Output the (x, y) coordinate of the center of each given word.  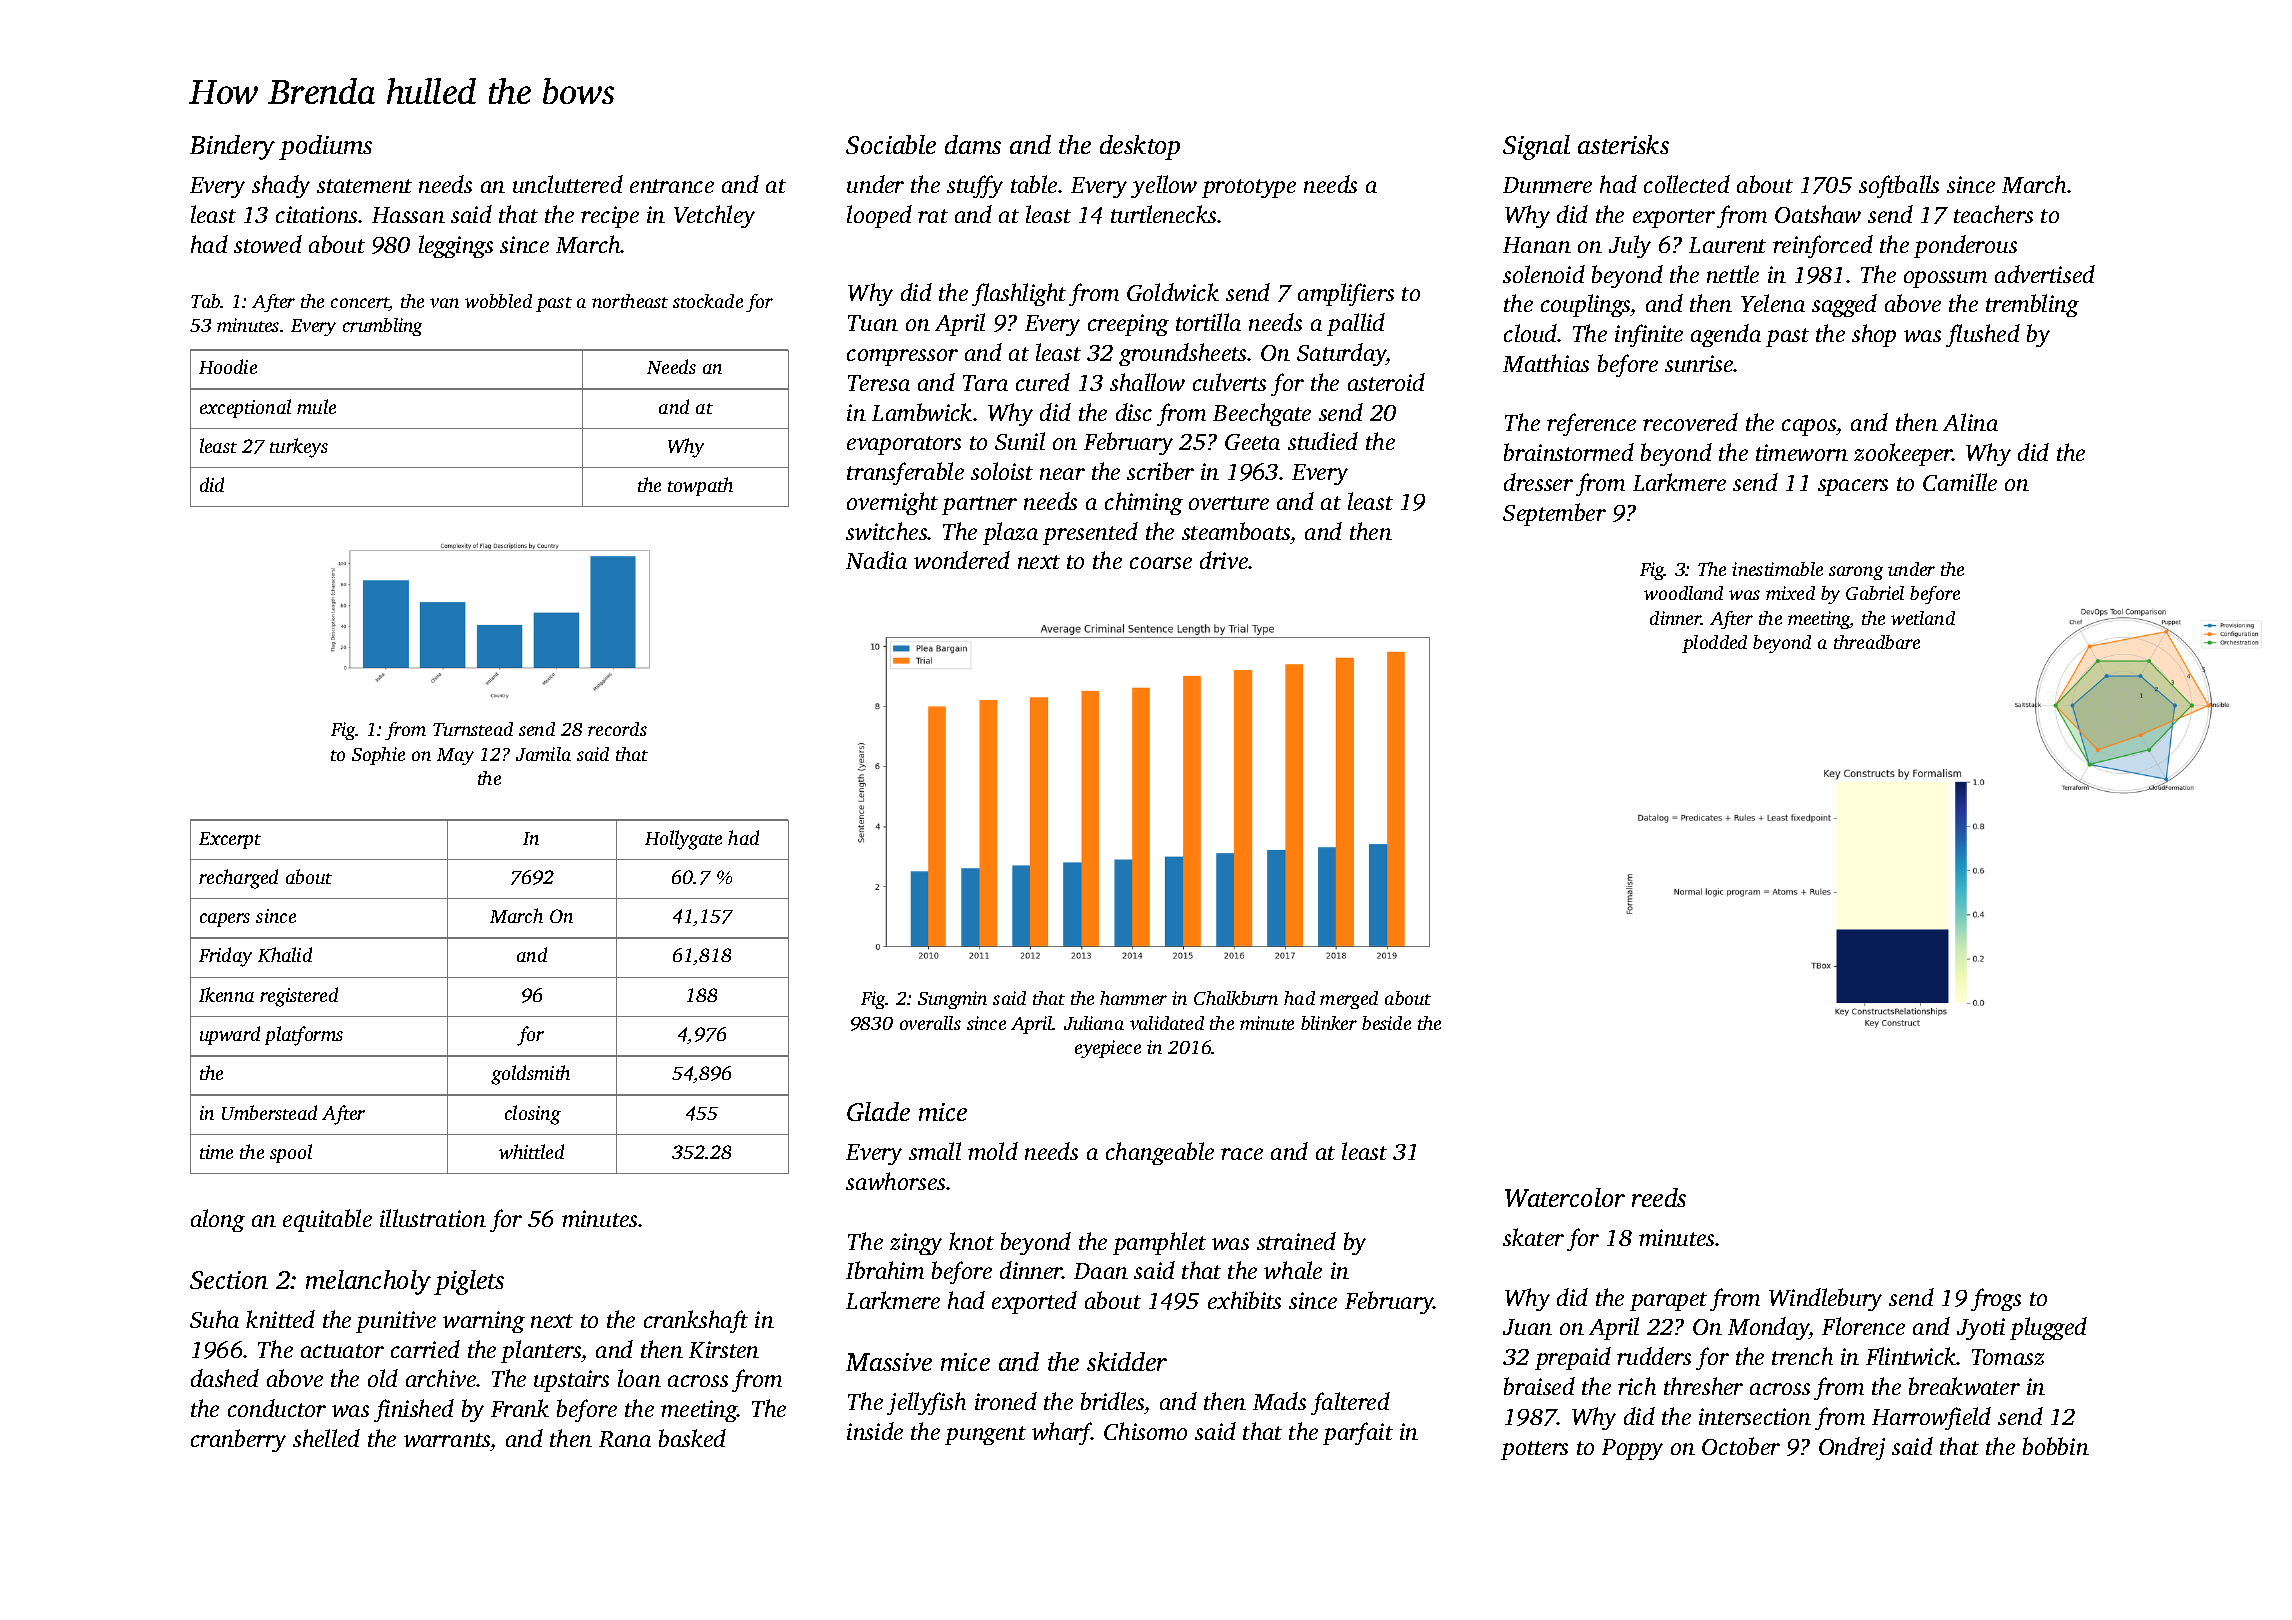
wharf (1062, 1433)
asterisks (1623, 144)
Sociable (891, 144)
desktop (1140, 147)
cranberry (238, 1440)
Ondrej (1852, 1448)
